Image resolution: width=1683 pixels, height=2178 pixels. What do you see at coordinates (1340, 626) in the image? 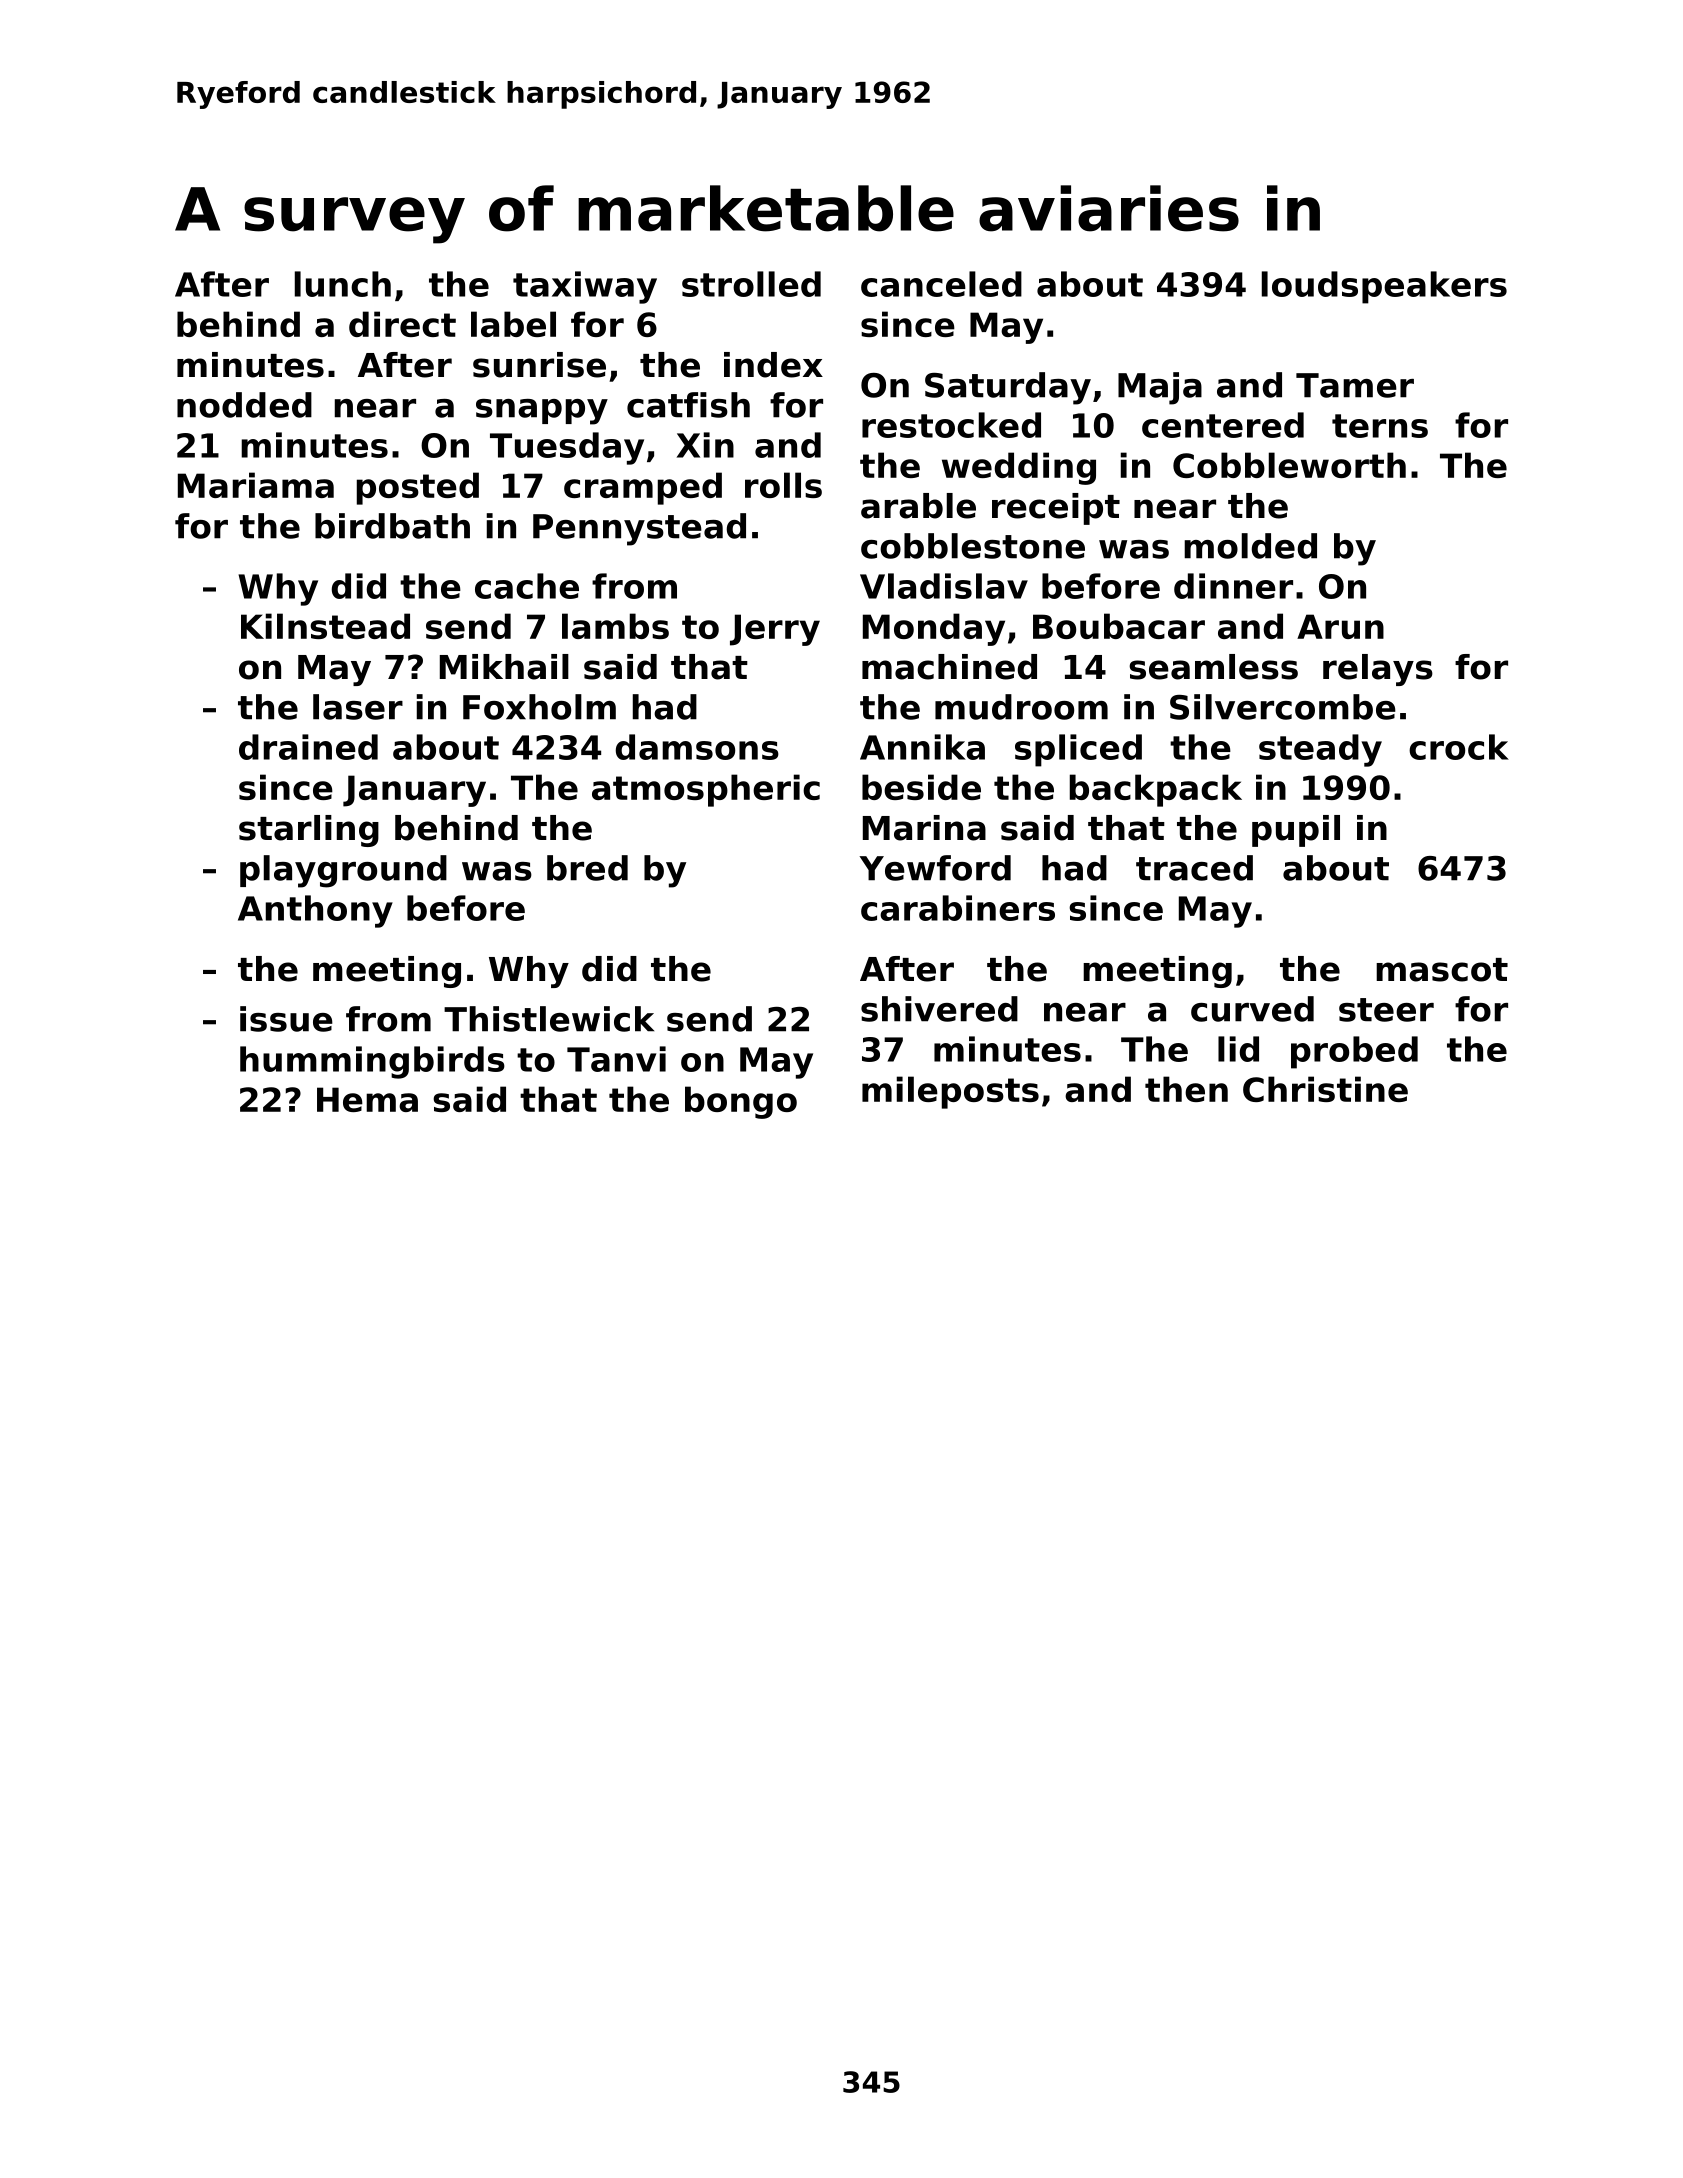
I see `Arun` at bounding box center [1340, 626].
